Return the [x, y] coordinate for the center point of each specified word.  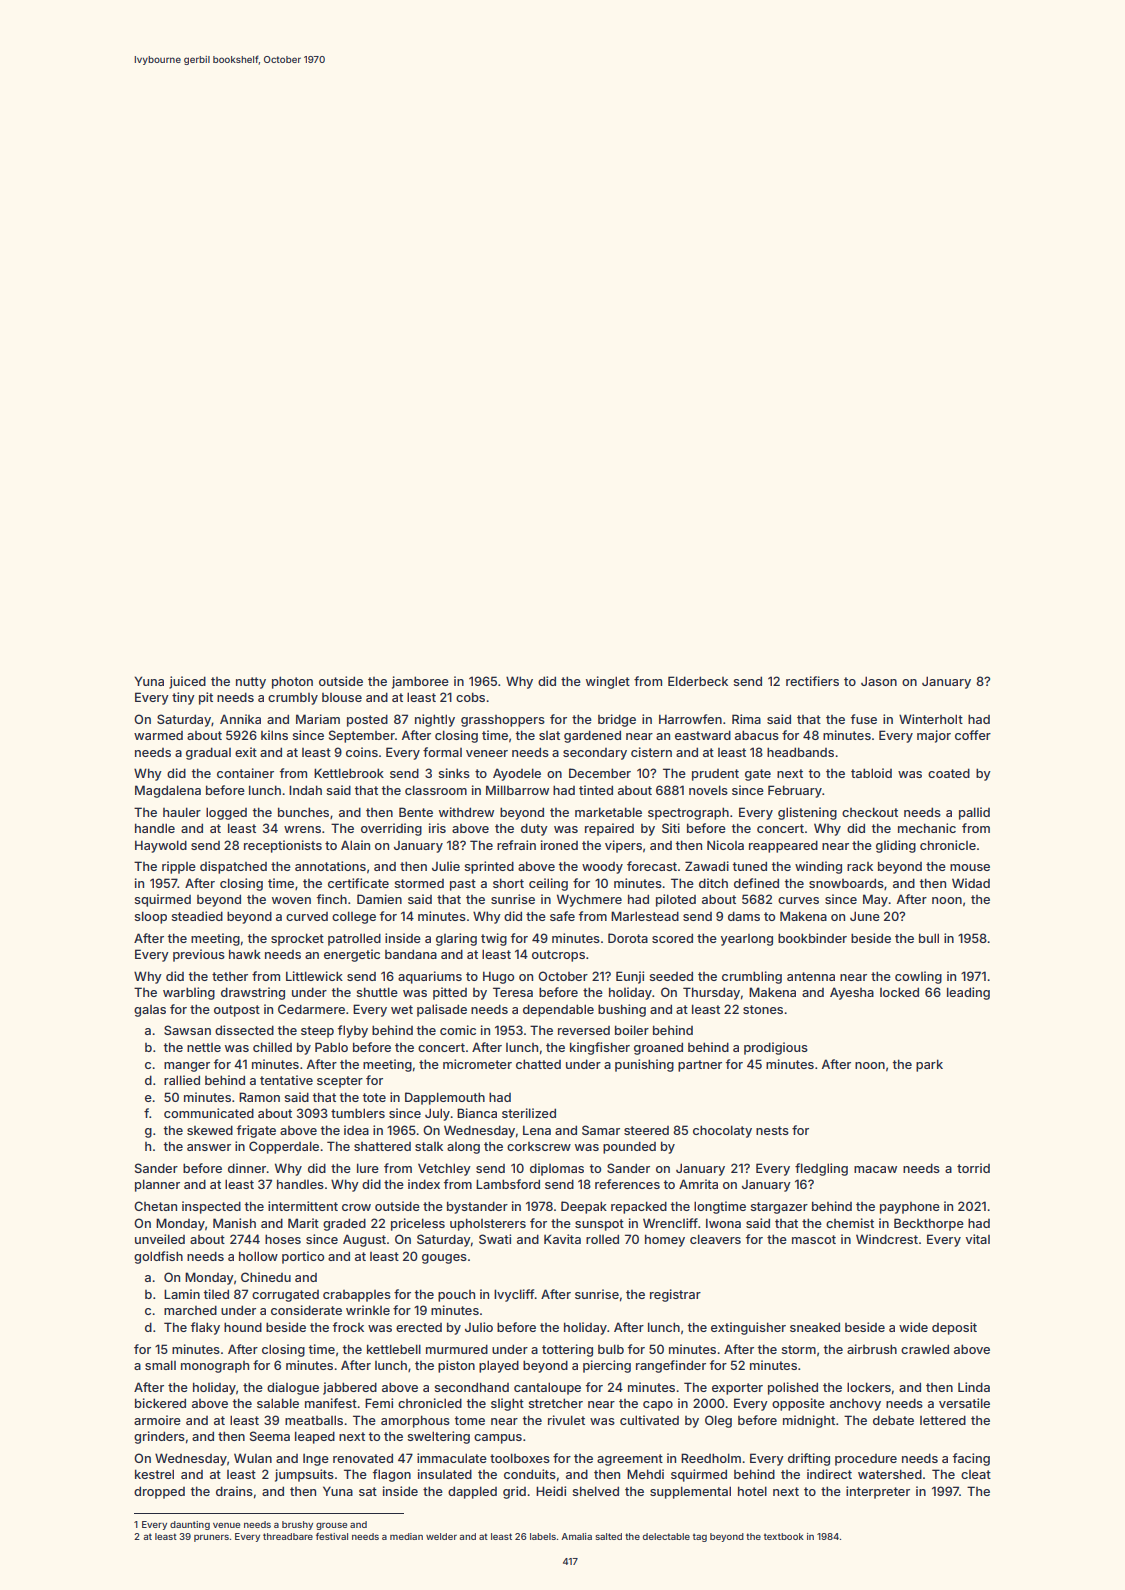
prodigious [776, 1048]
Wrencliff [670, 1223]
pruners [211, 1538]
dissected [244, 1030]
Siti [671, 828]
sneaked [815, 1327]
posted [367, 720]
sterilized [529, 1113]
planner [157, 1185]
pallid [974, 813]
